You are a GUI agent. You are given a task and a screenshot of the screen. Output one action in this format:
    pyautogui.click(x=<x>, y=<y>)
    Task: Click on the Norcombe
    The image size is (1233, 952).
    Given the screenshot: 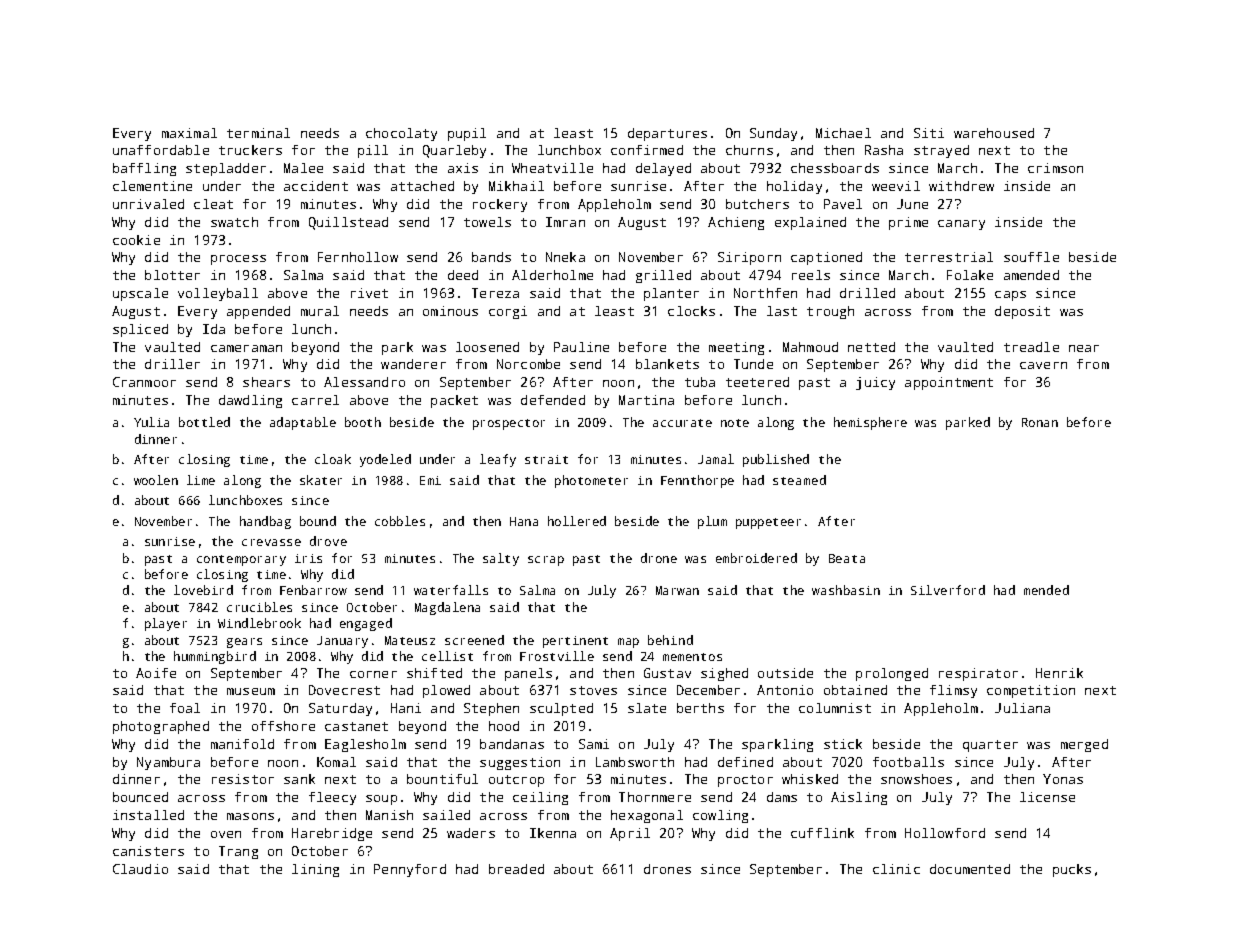 What is the action you would take?
    pyautogui.click(x=528, y=364)
